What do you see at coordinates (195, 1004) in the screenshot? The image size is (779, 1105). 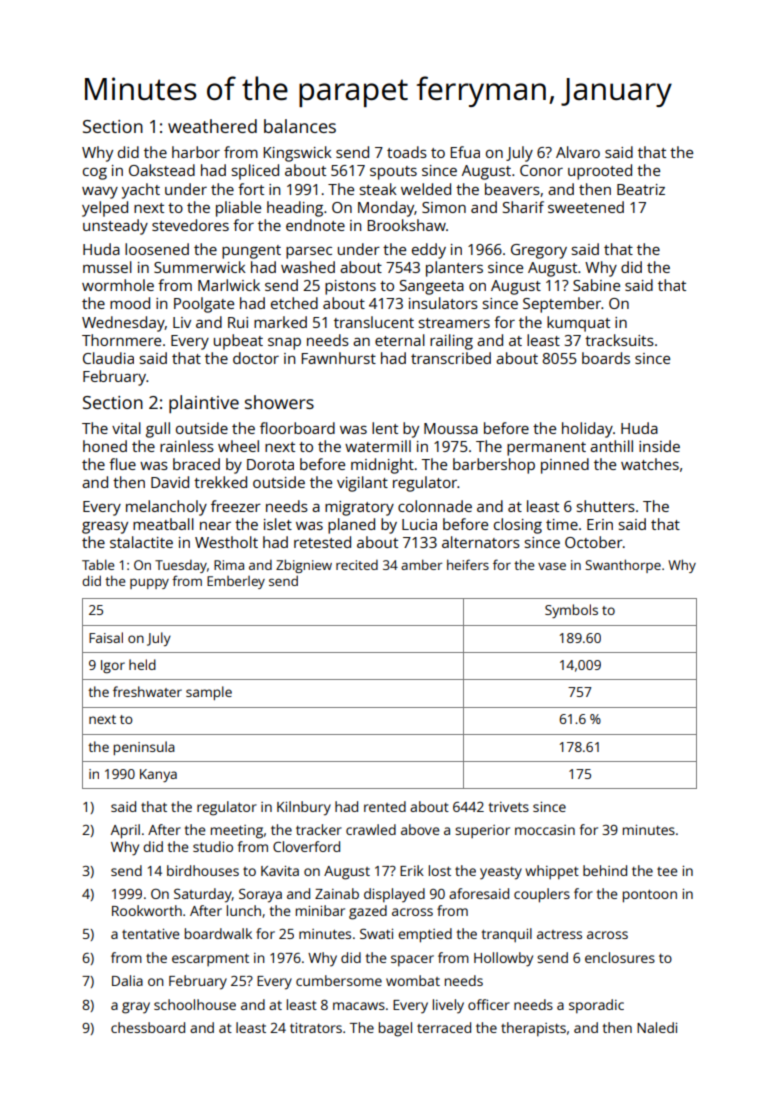 I see `schoolhouse` at bounding box center [195, 1004].
